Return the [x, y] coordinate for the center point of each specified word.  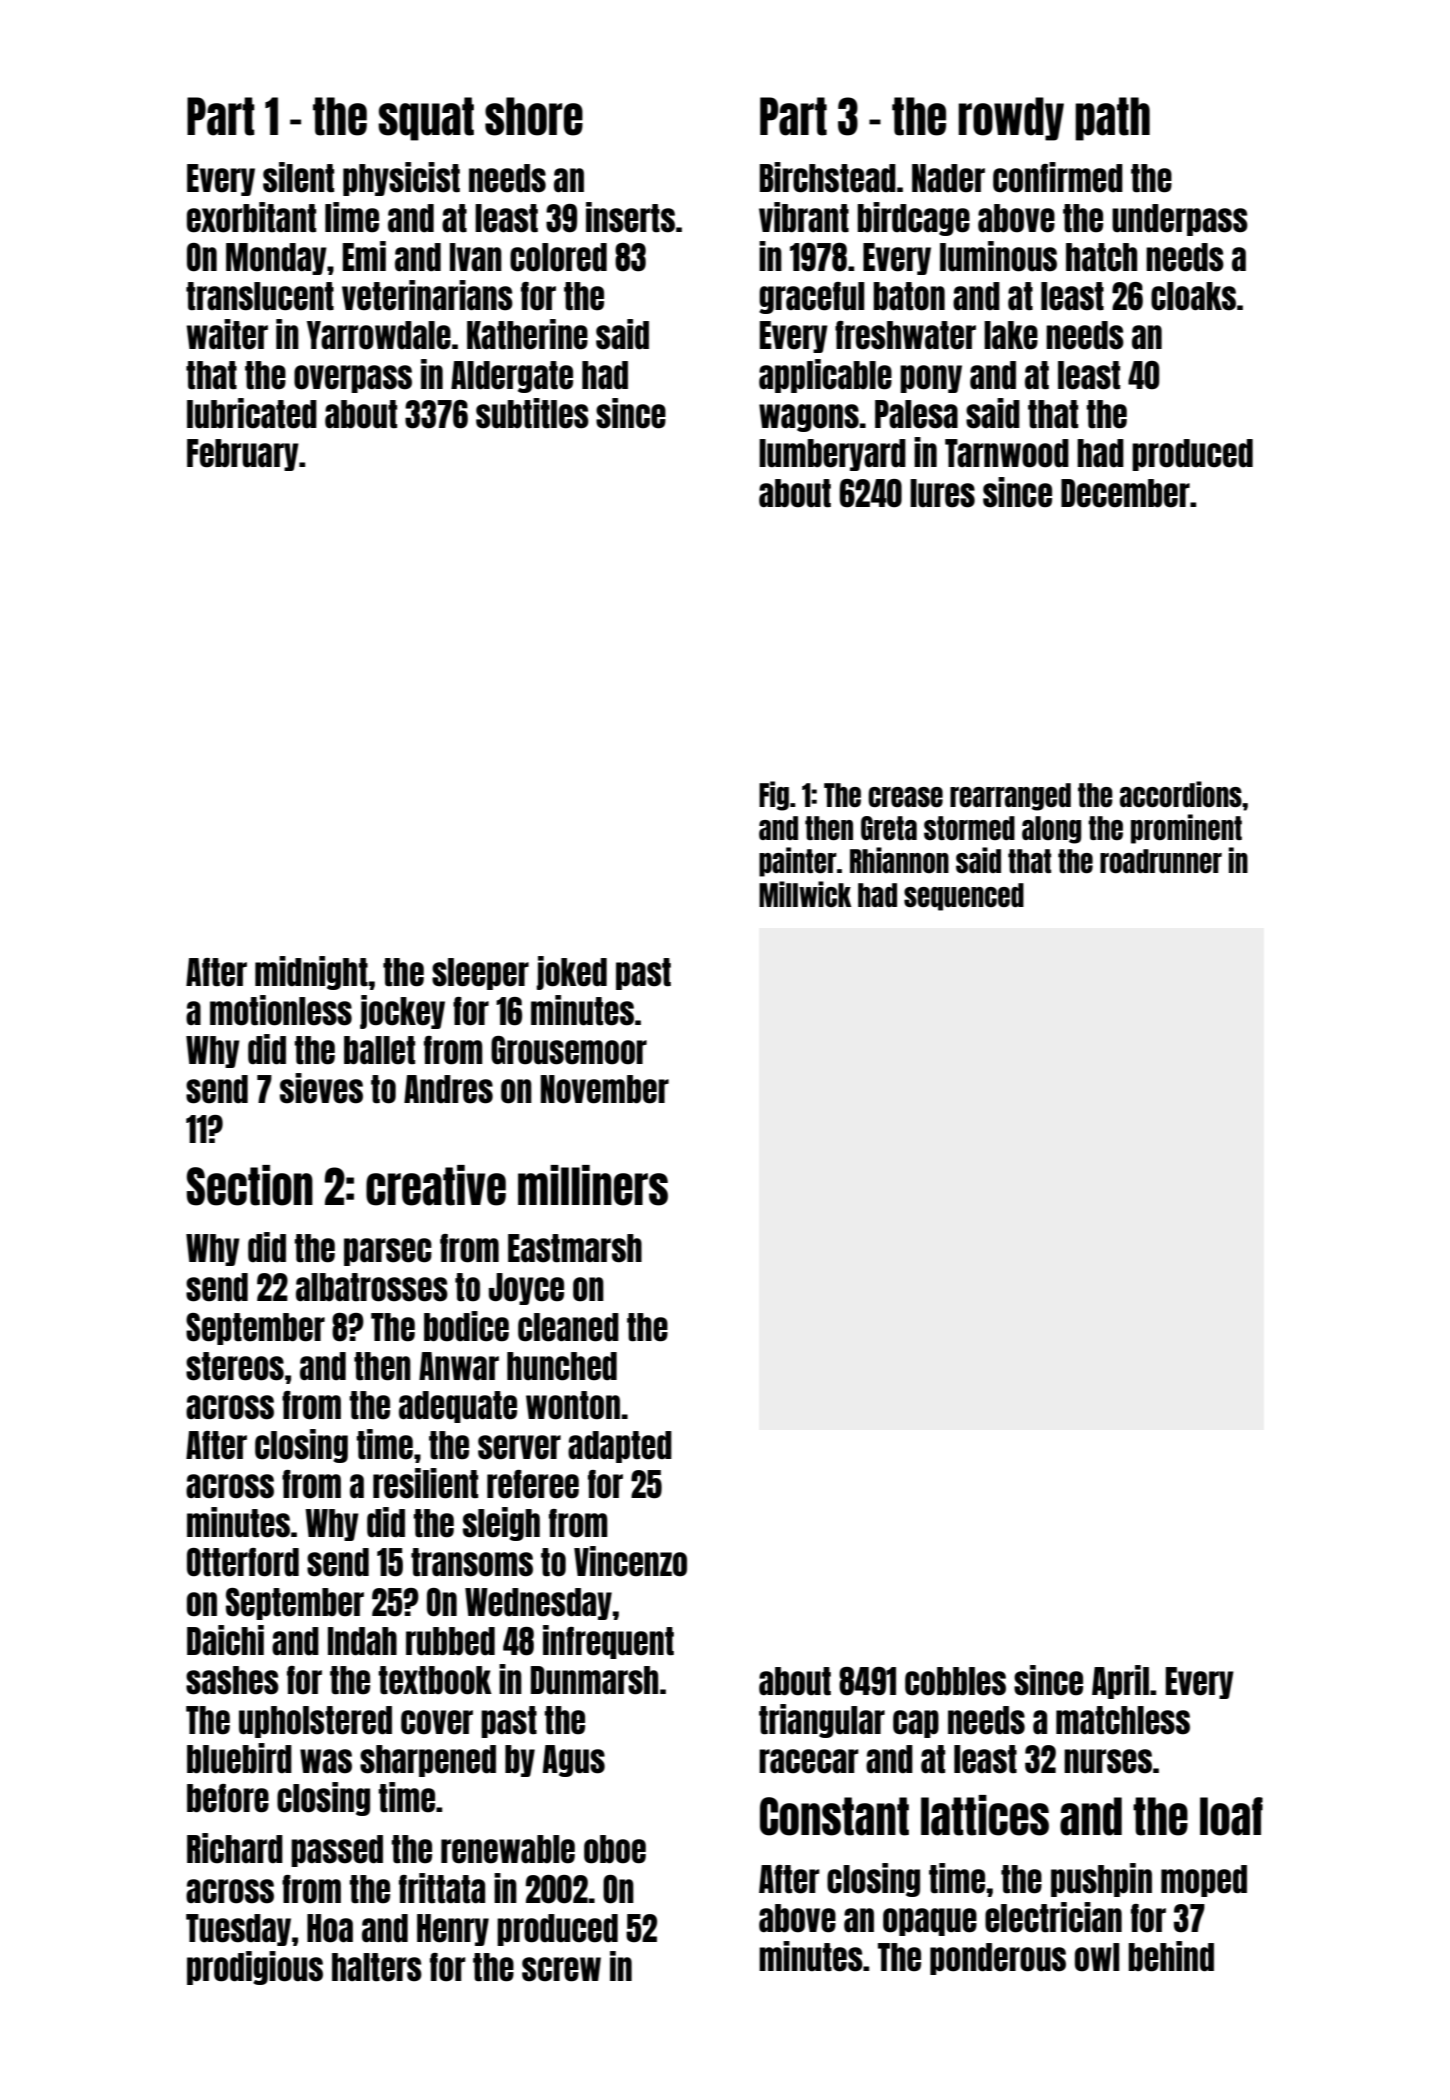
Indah [362, 1641]
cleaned [568, 1327]
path [1112, 119]
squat [426, 119]
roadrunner [1161, 861]
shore [534, 116]
